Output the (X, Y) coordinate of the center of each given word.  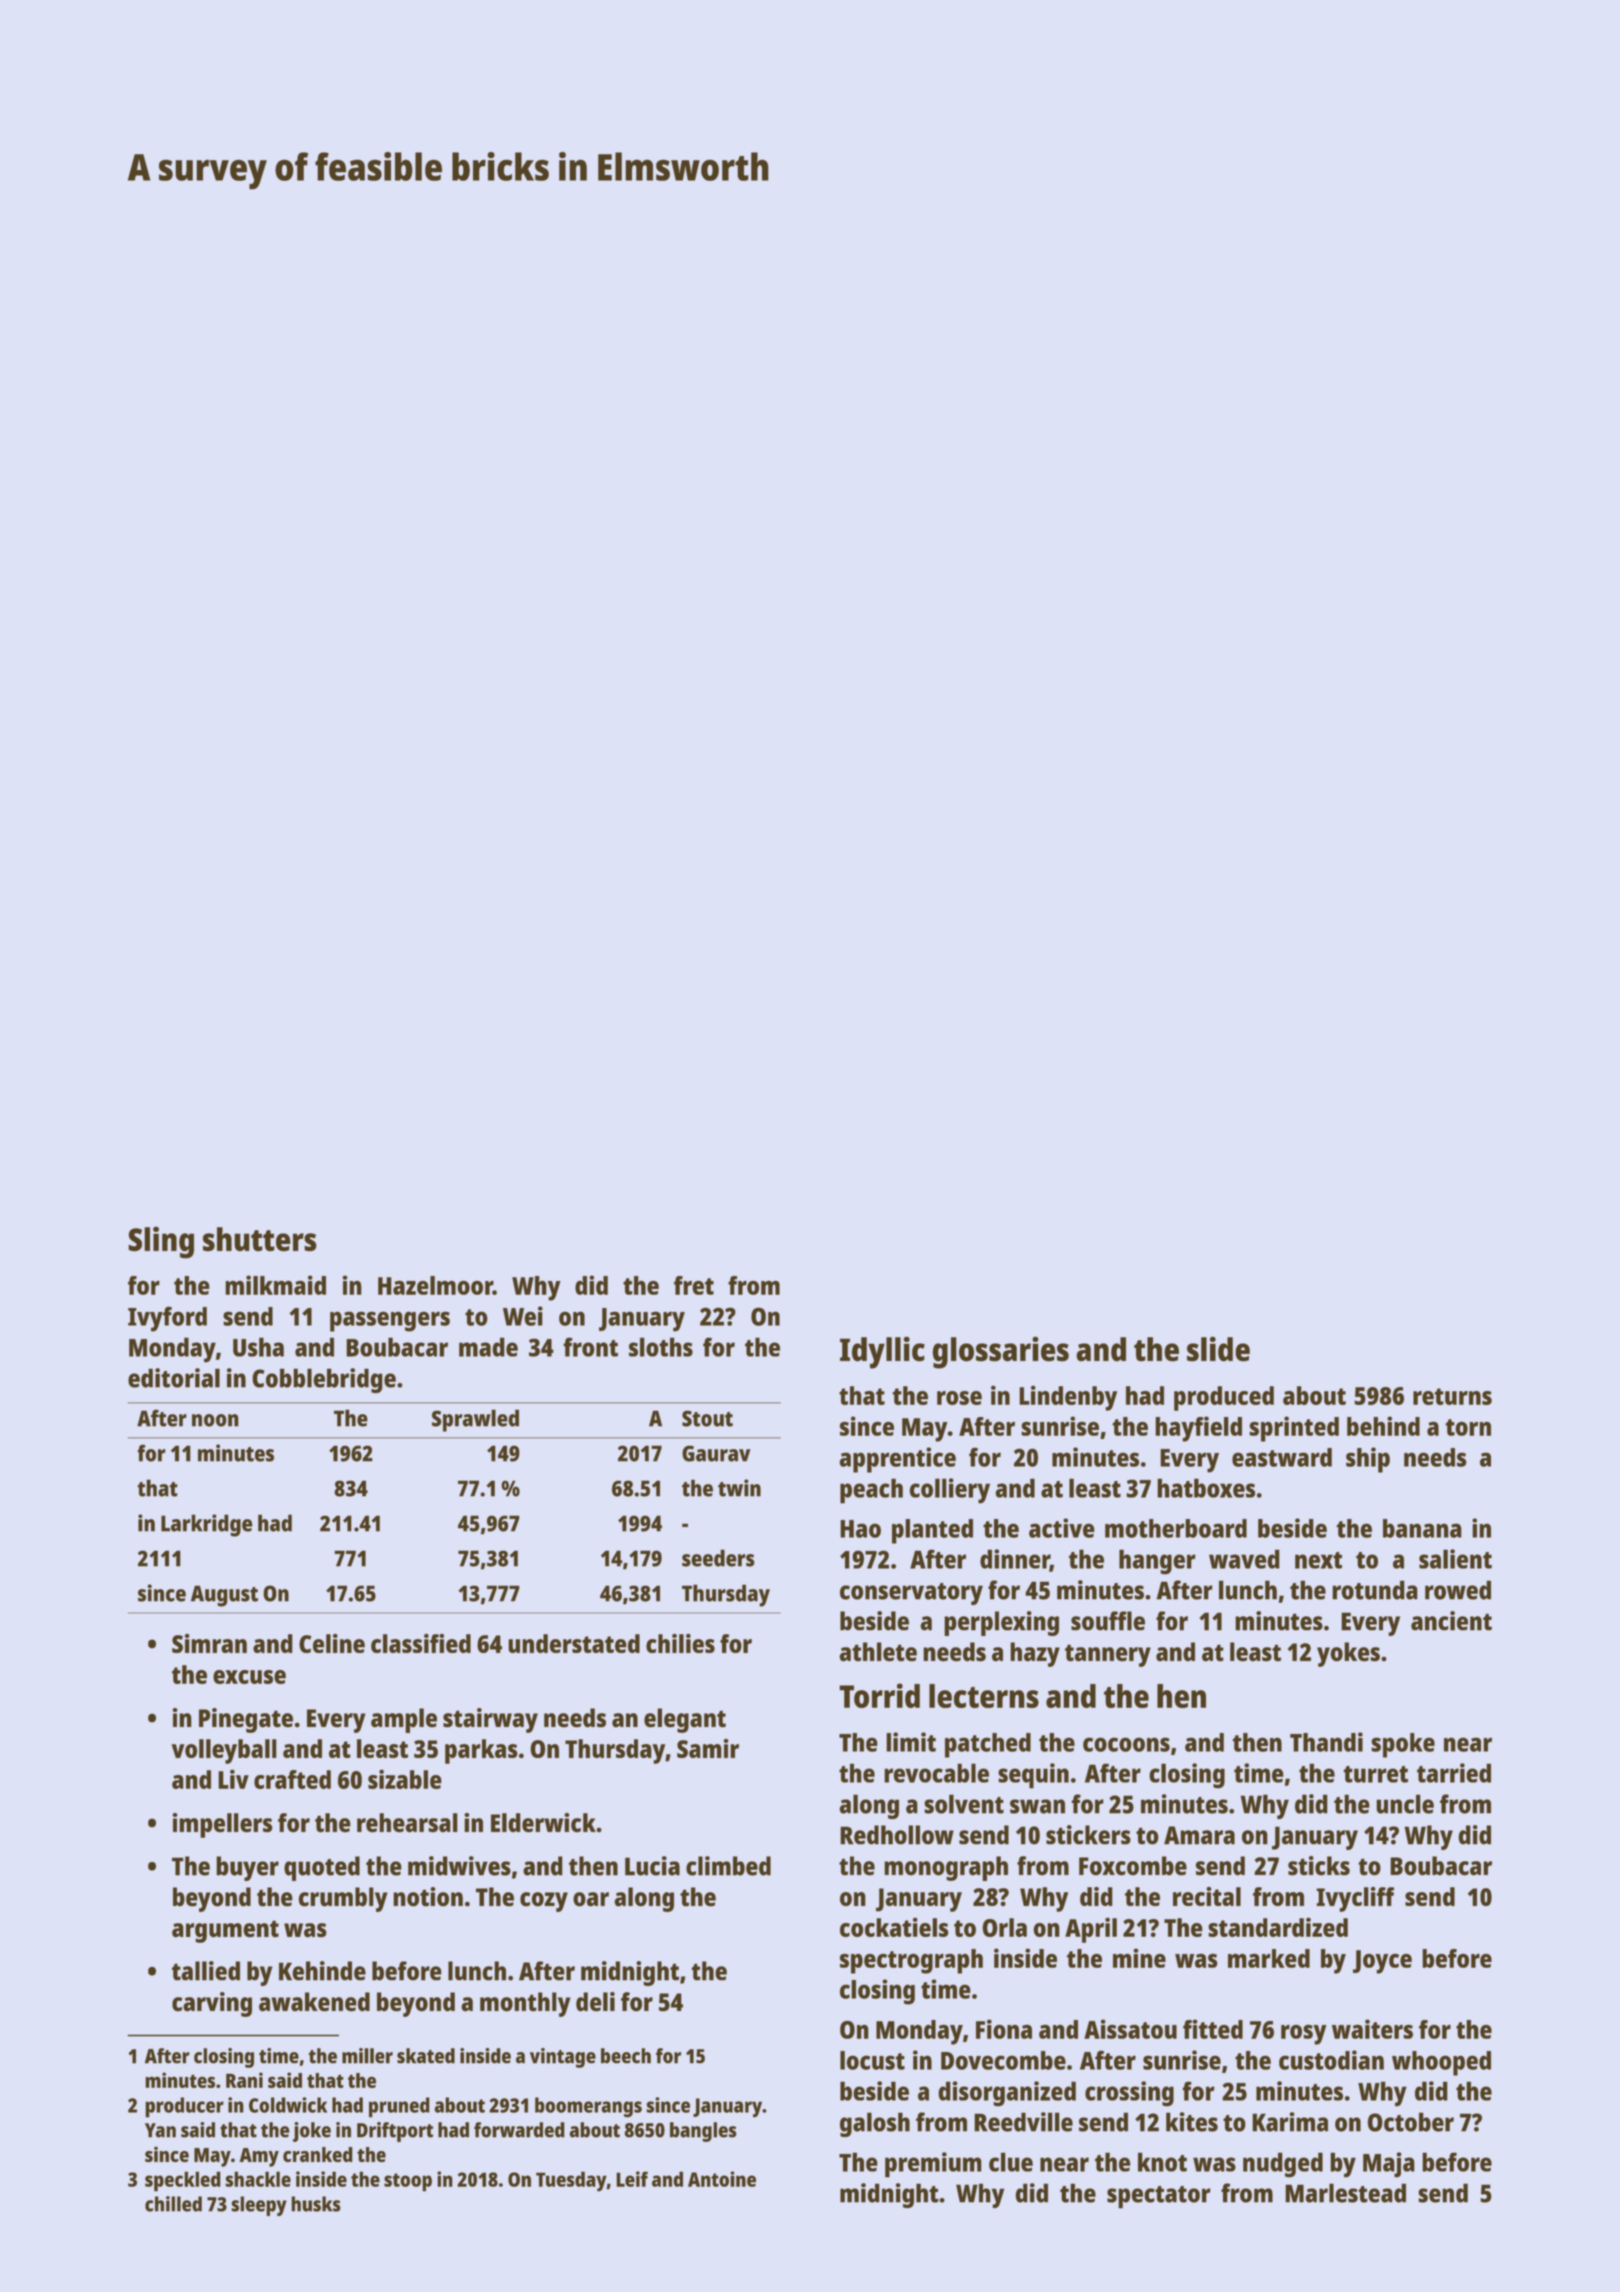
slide (1218, 1349)
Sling (161, 1242)
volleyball (224, 1751)
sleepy (259, 2206)
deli (595, 2002)
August (224, 1596)
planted (932, 1531)
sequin (1033, 1776)
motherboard (1176, 1528)
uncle (1405, 1804)
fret (694, 1285)
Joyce (1382, 1962)
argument (225, 1931)
